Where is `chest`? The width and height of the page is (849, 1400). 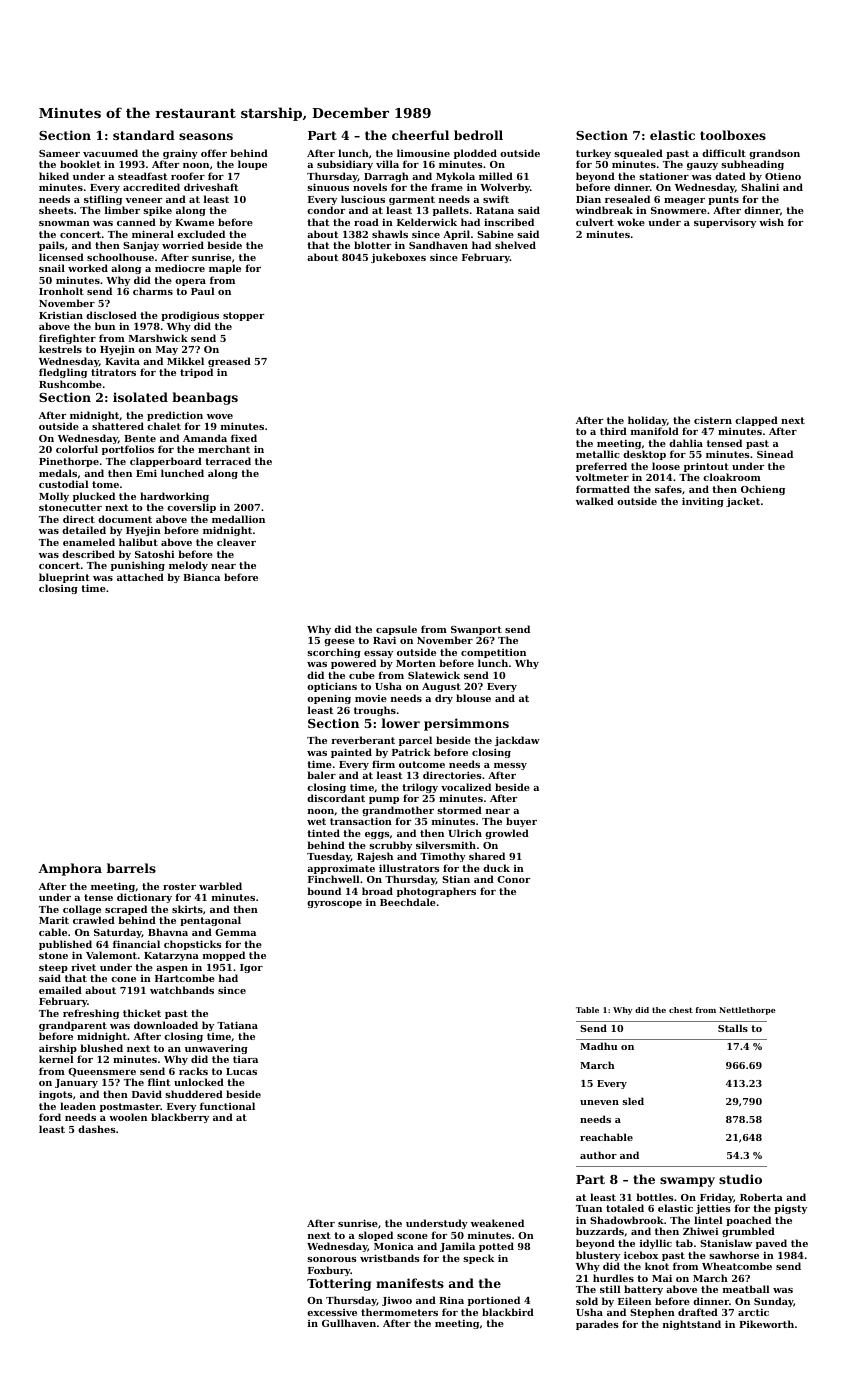
chest is located at coordinates (681, 1010).
